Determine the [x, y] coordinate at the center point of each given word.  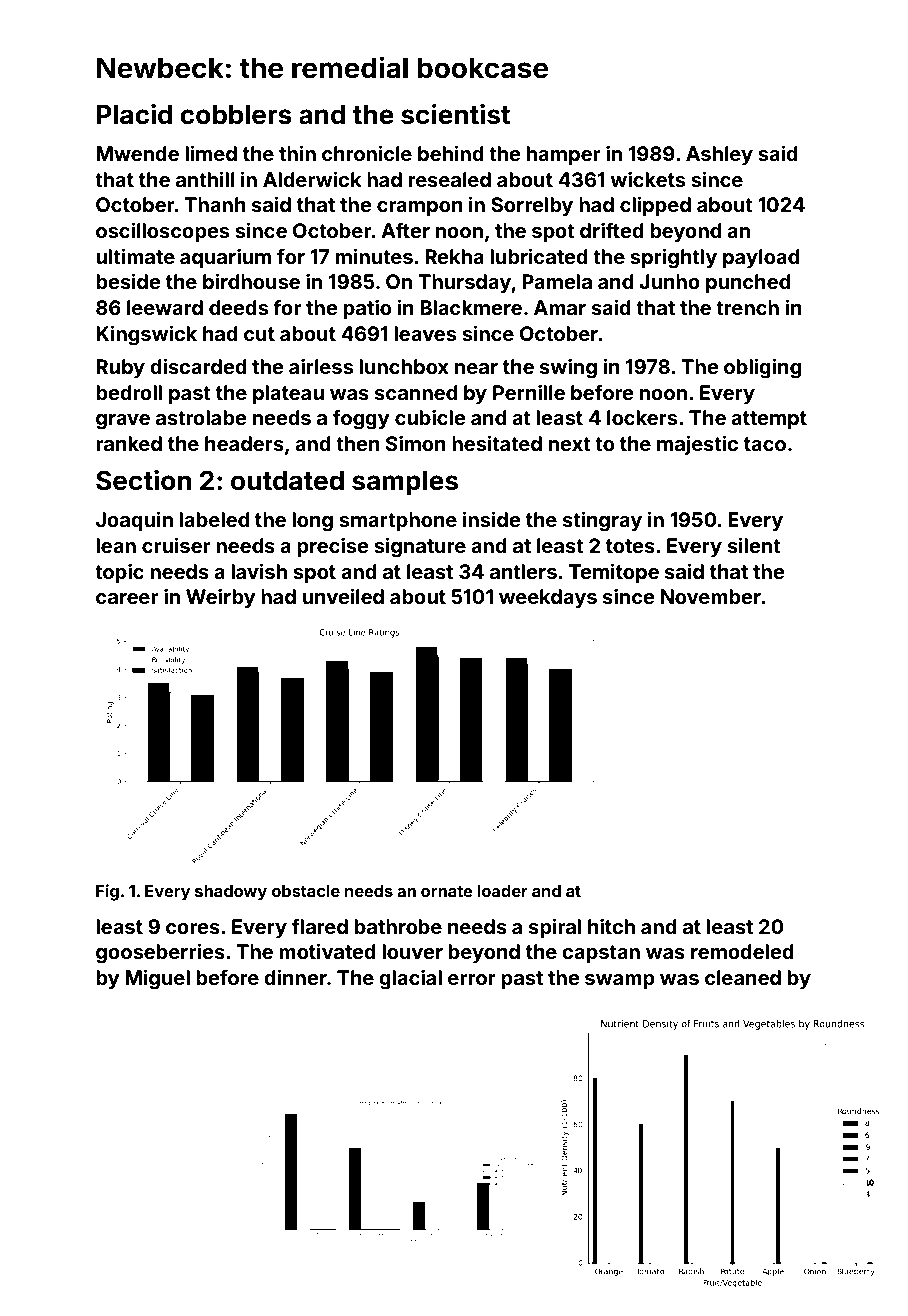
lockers [642, 417]
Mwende [137, 153]
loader [502, 891]
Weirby [221, 598]
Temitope [614, 573]
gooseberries [160, 953]
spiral [555, 928]
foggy [361, 419]
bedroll [129, 392]
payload [761, 258]
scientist [455, 114]
